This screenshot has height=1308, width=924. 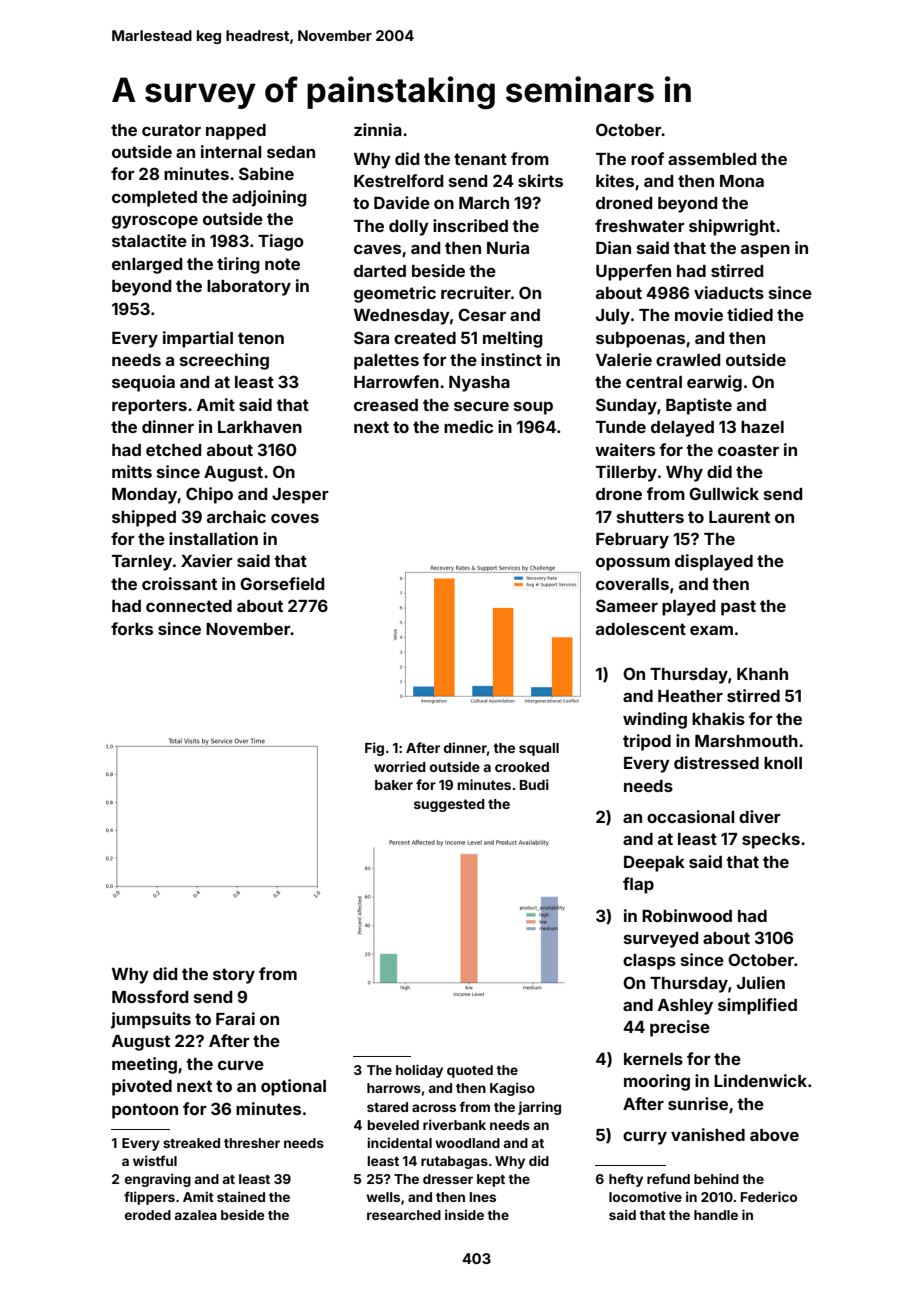 What do you see at coordinates (760, 816) in the screenshot?
I see `diver` at bounding box center [760, 816].
